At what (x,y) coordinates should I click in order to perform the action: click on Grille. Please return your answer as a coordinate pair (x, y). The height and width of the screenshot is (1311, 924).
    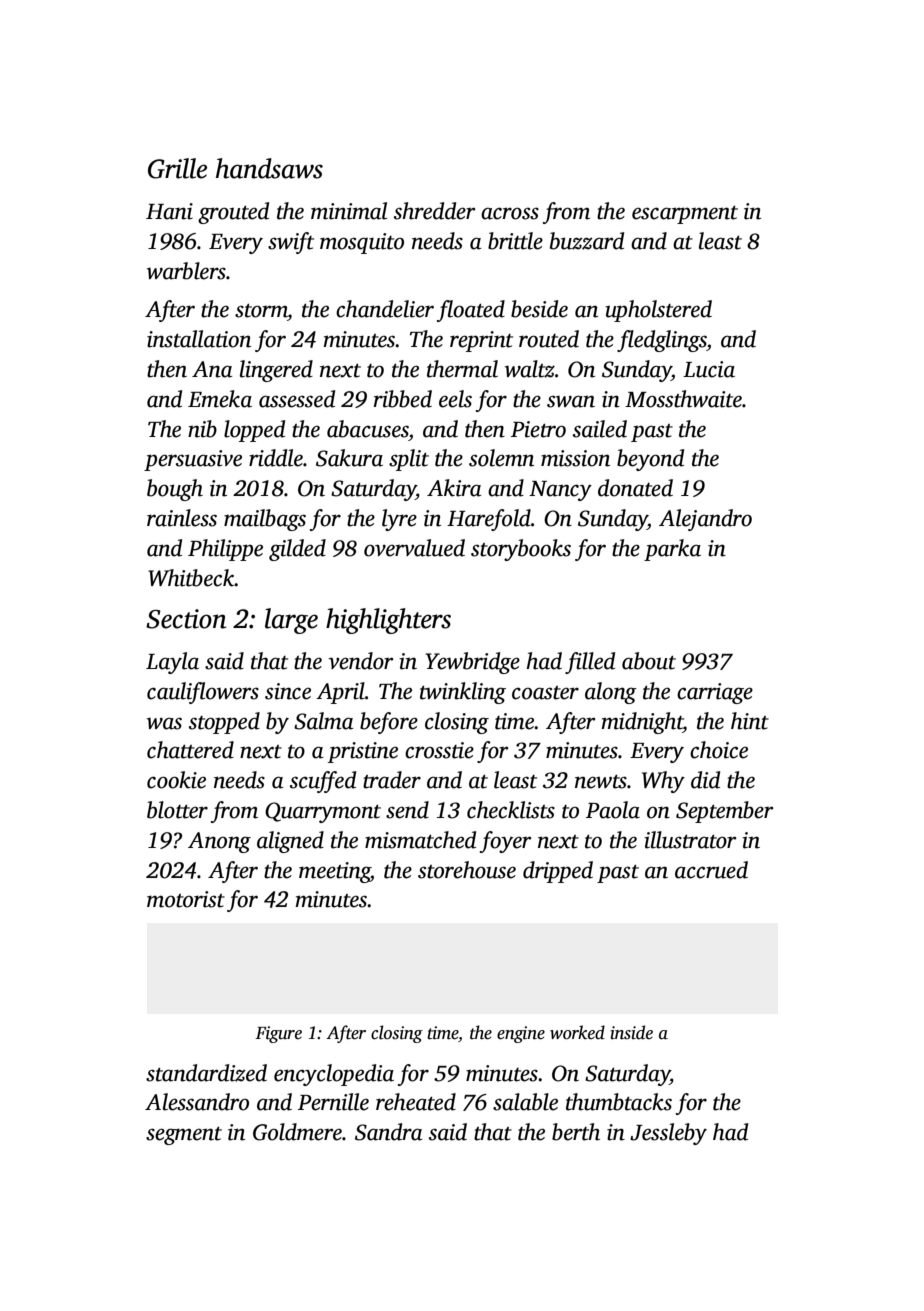
    Looking at the image, I should click on (177, 168).
